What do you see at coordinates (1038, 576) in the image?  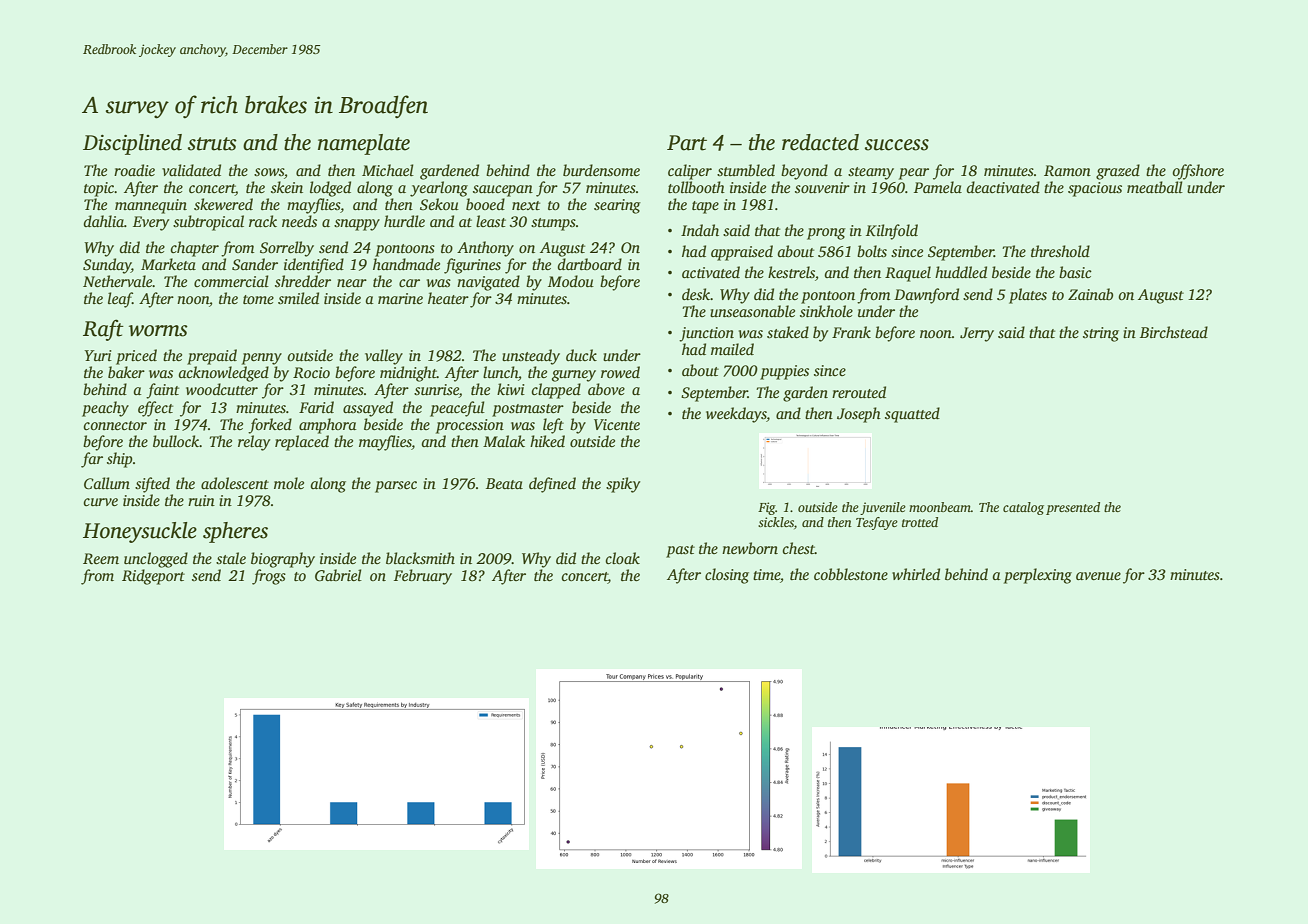 I see `perplexing` at bounding box center [1038, 576].
